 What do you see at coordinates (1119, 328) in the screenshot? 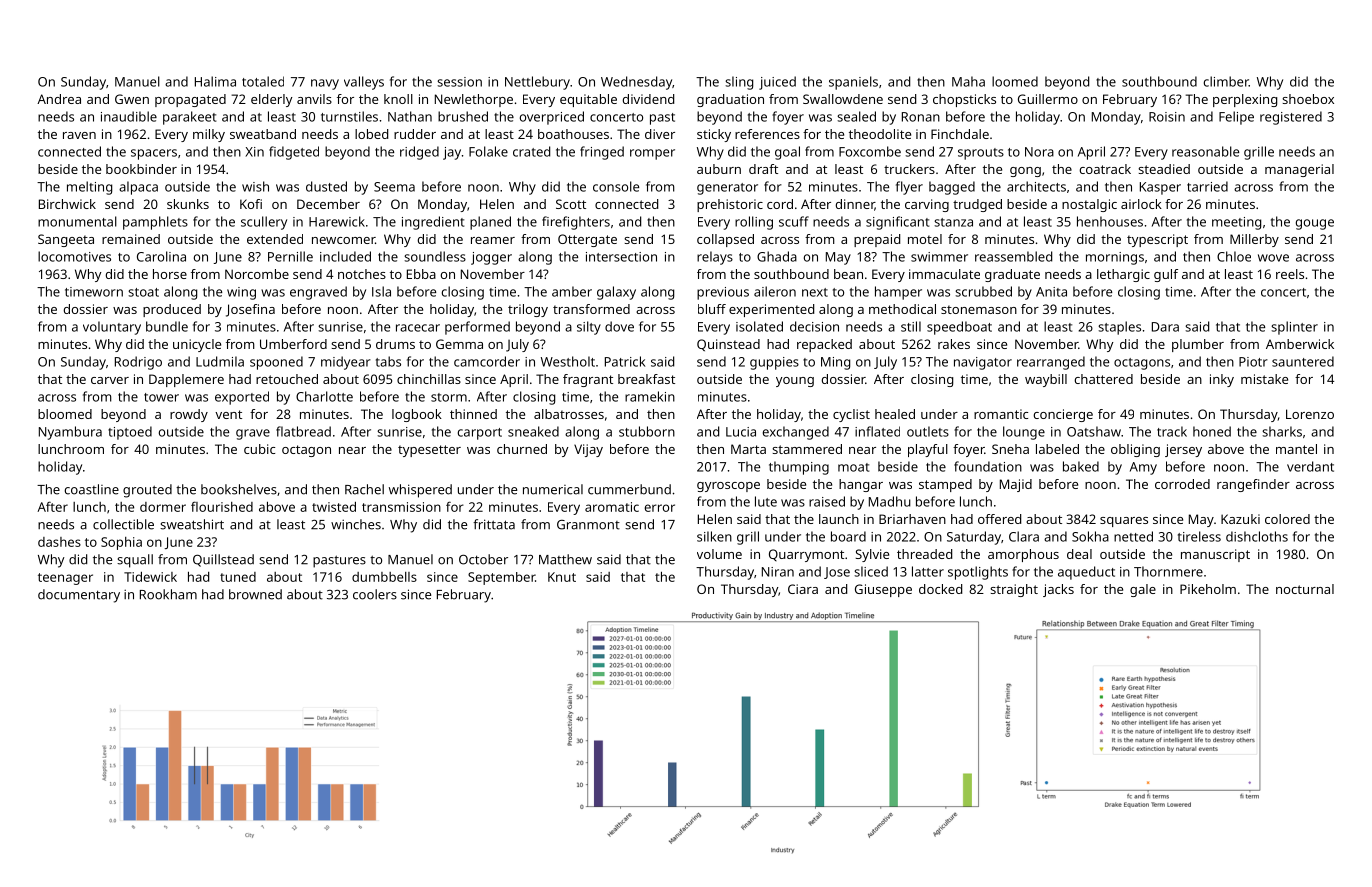
I see `staples` at bounding box center [1119, 328].
